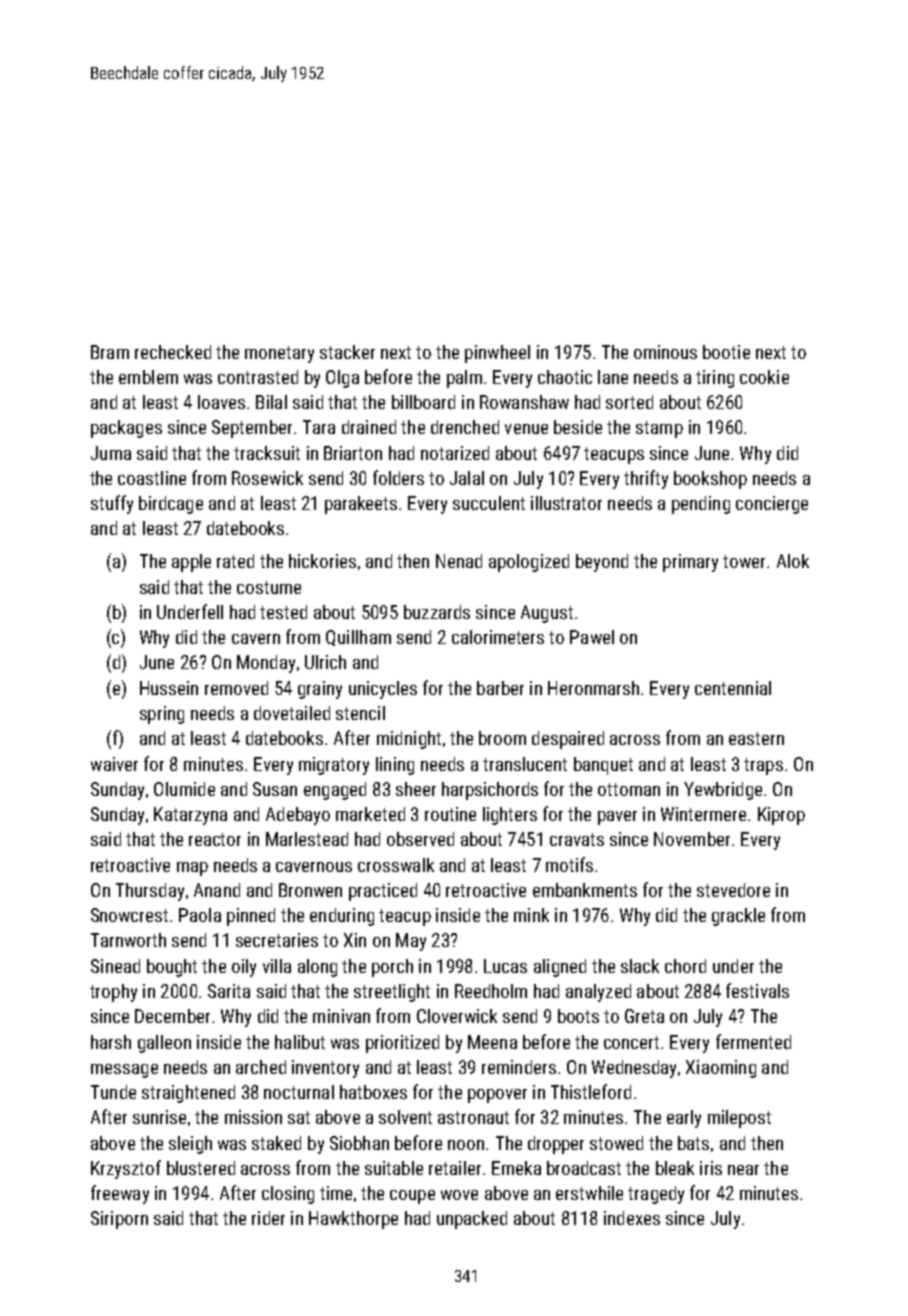 The image size is (908, 1316). Describe the element at coordinates (524, 402) in the document. I see `Rowanshaw` at that location.
